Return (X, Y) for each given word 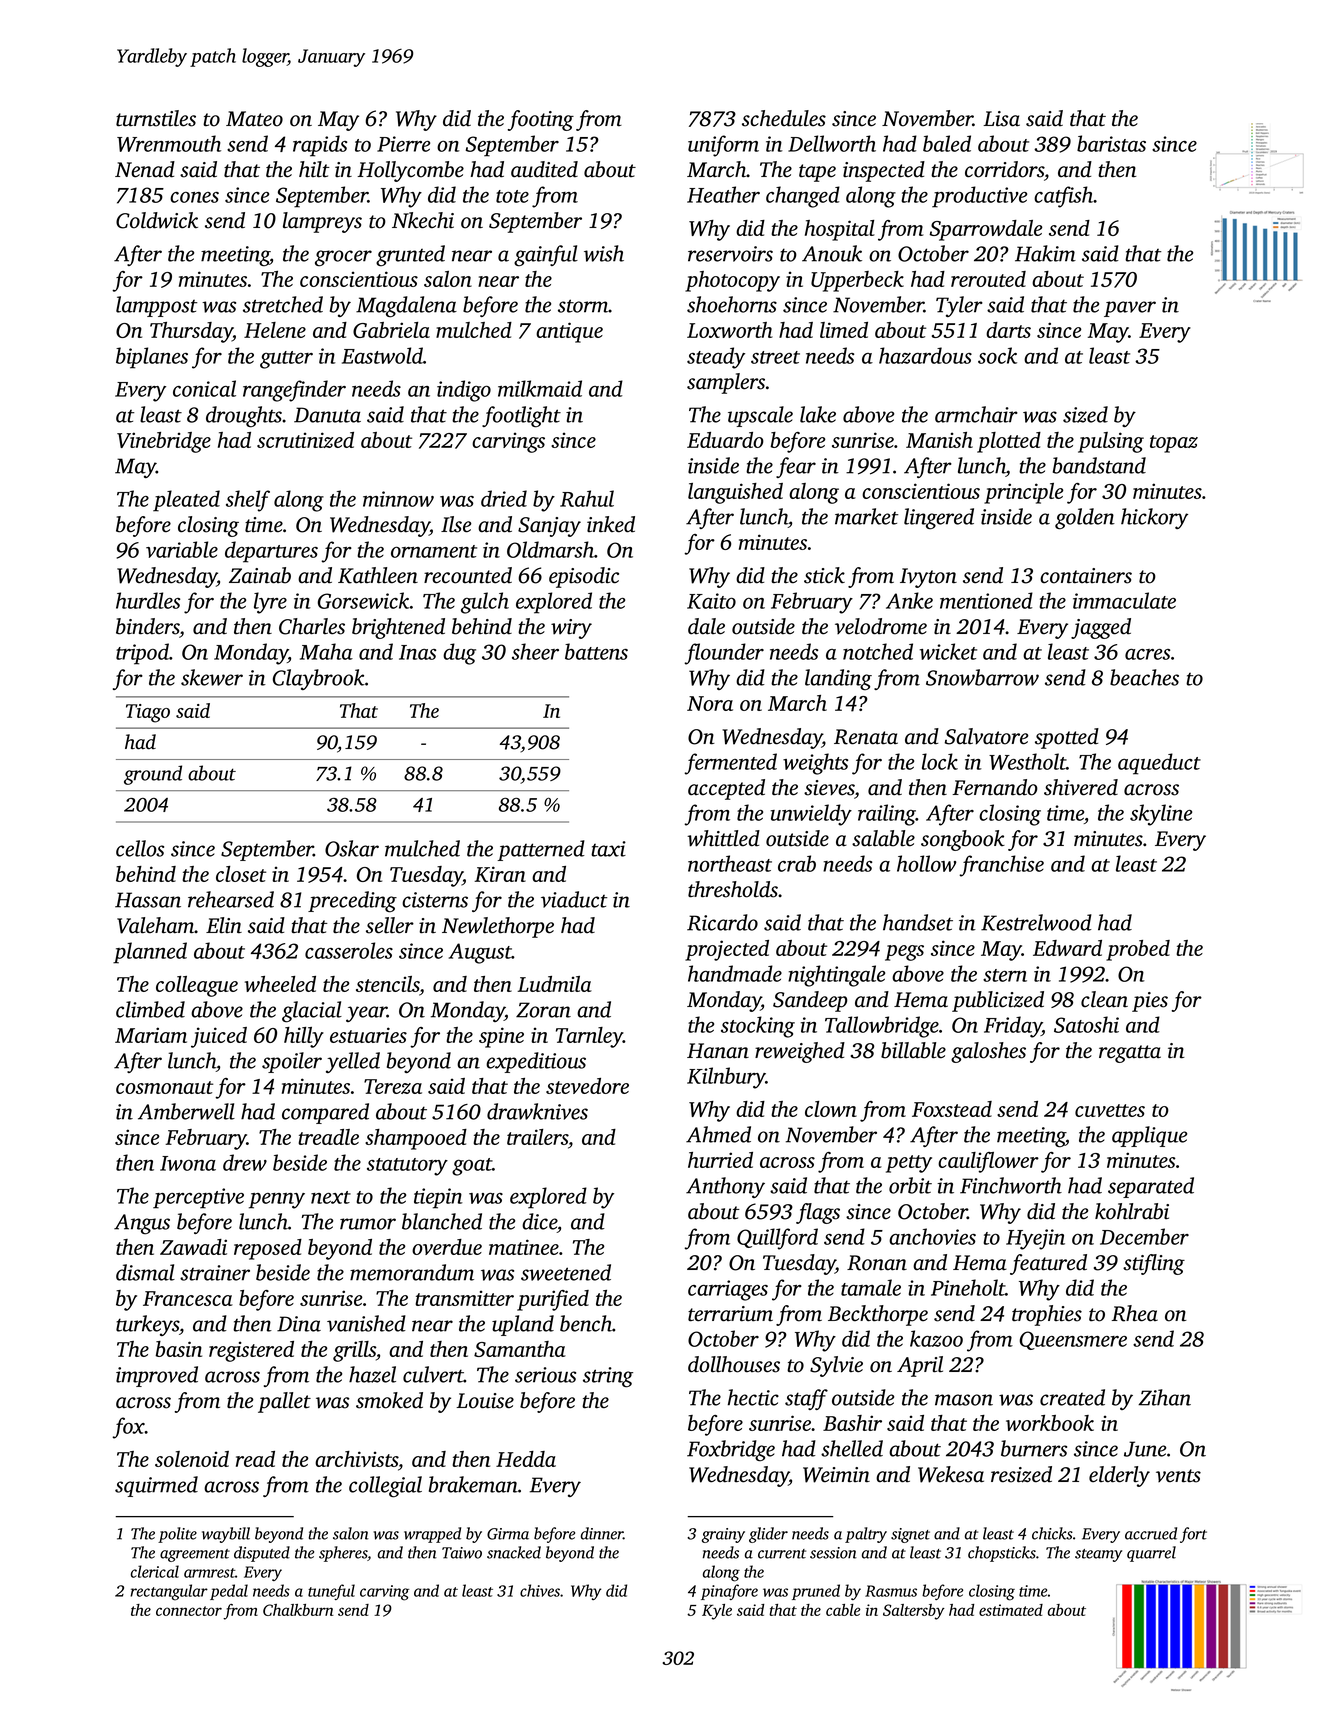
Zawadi (193, 1247)
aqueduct (1159, 764)
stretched (283, 304)
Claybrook (319, 679)
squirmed (156, 1486)
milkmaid (540, 388)
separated (1151, 1187)
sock (997, 355)
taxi (608, 849)
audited (544, 169)
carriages (728, 1290)
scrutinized (305, 440)
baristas (1111, 143)
